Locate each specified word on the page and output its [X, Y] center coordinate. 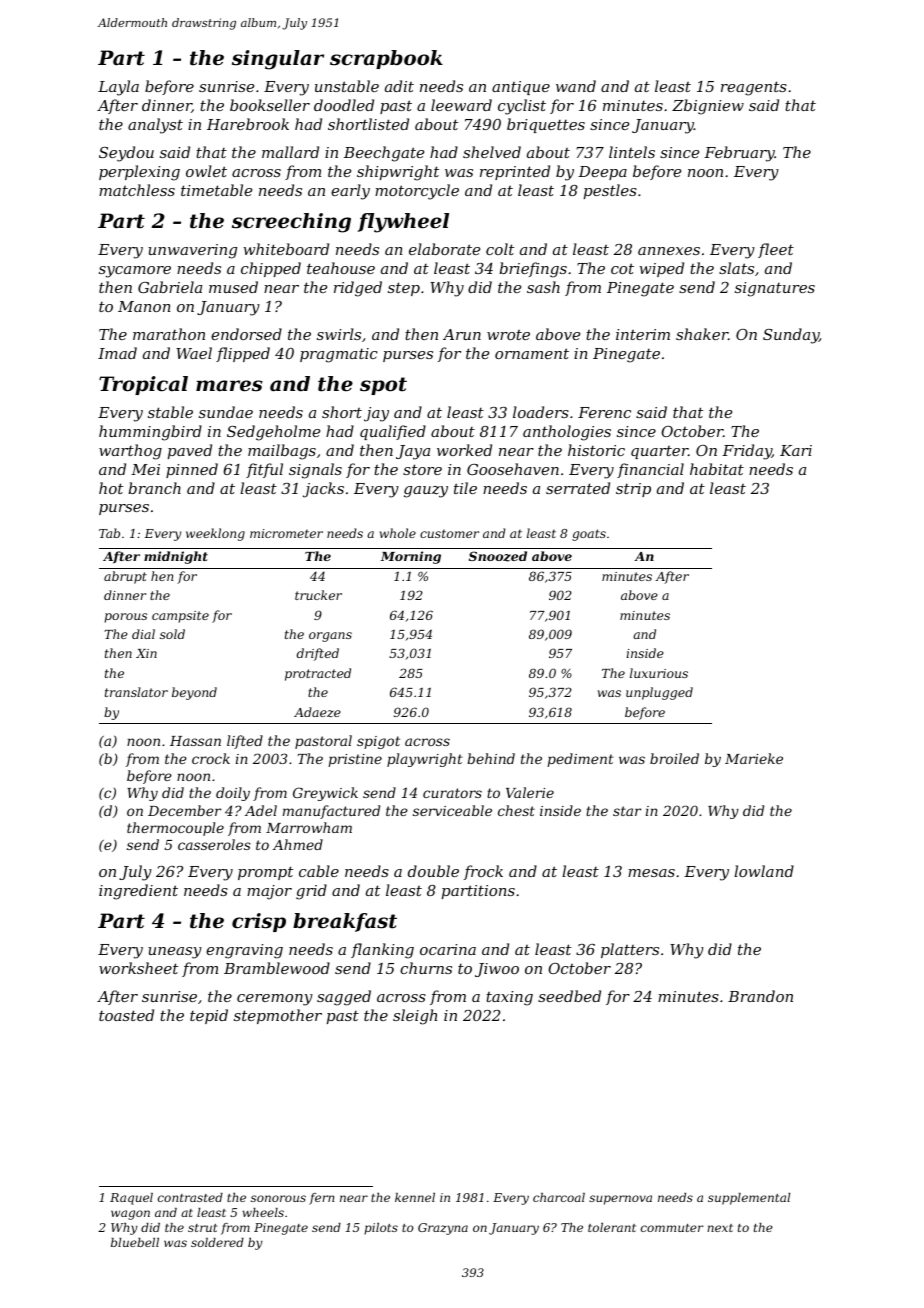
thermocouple [175, 829]
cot [622, 268]
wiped [661, 269]
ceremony [275, 1000]
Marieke [754, 758]
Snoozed [498, 556]
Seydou [126, 154]
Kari [796, 450]
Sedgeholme [273, 433]
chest [516, 810]
